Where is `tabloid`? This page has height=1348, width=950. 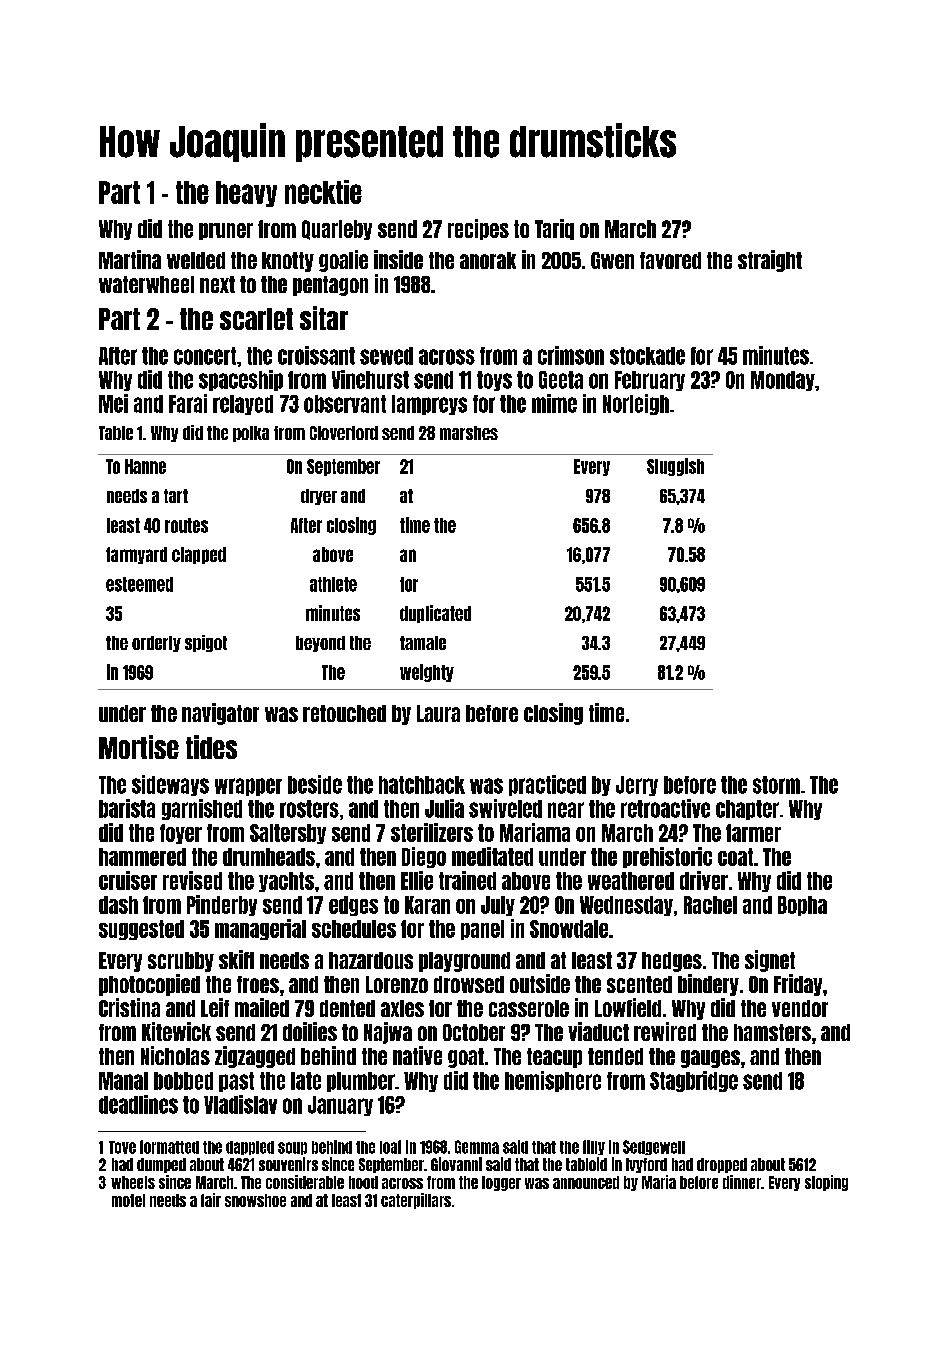
tabloid is located at coordinates (586, 1164).
